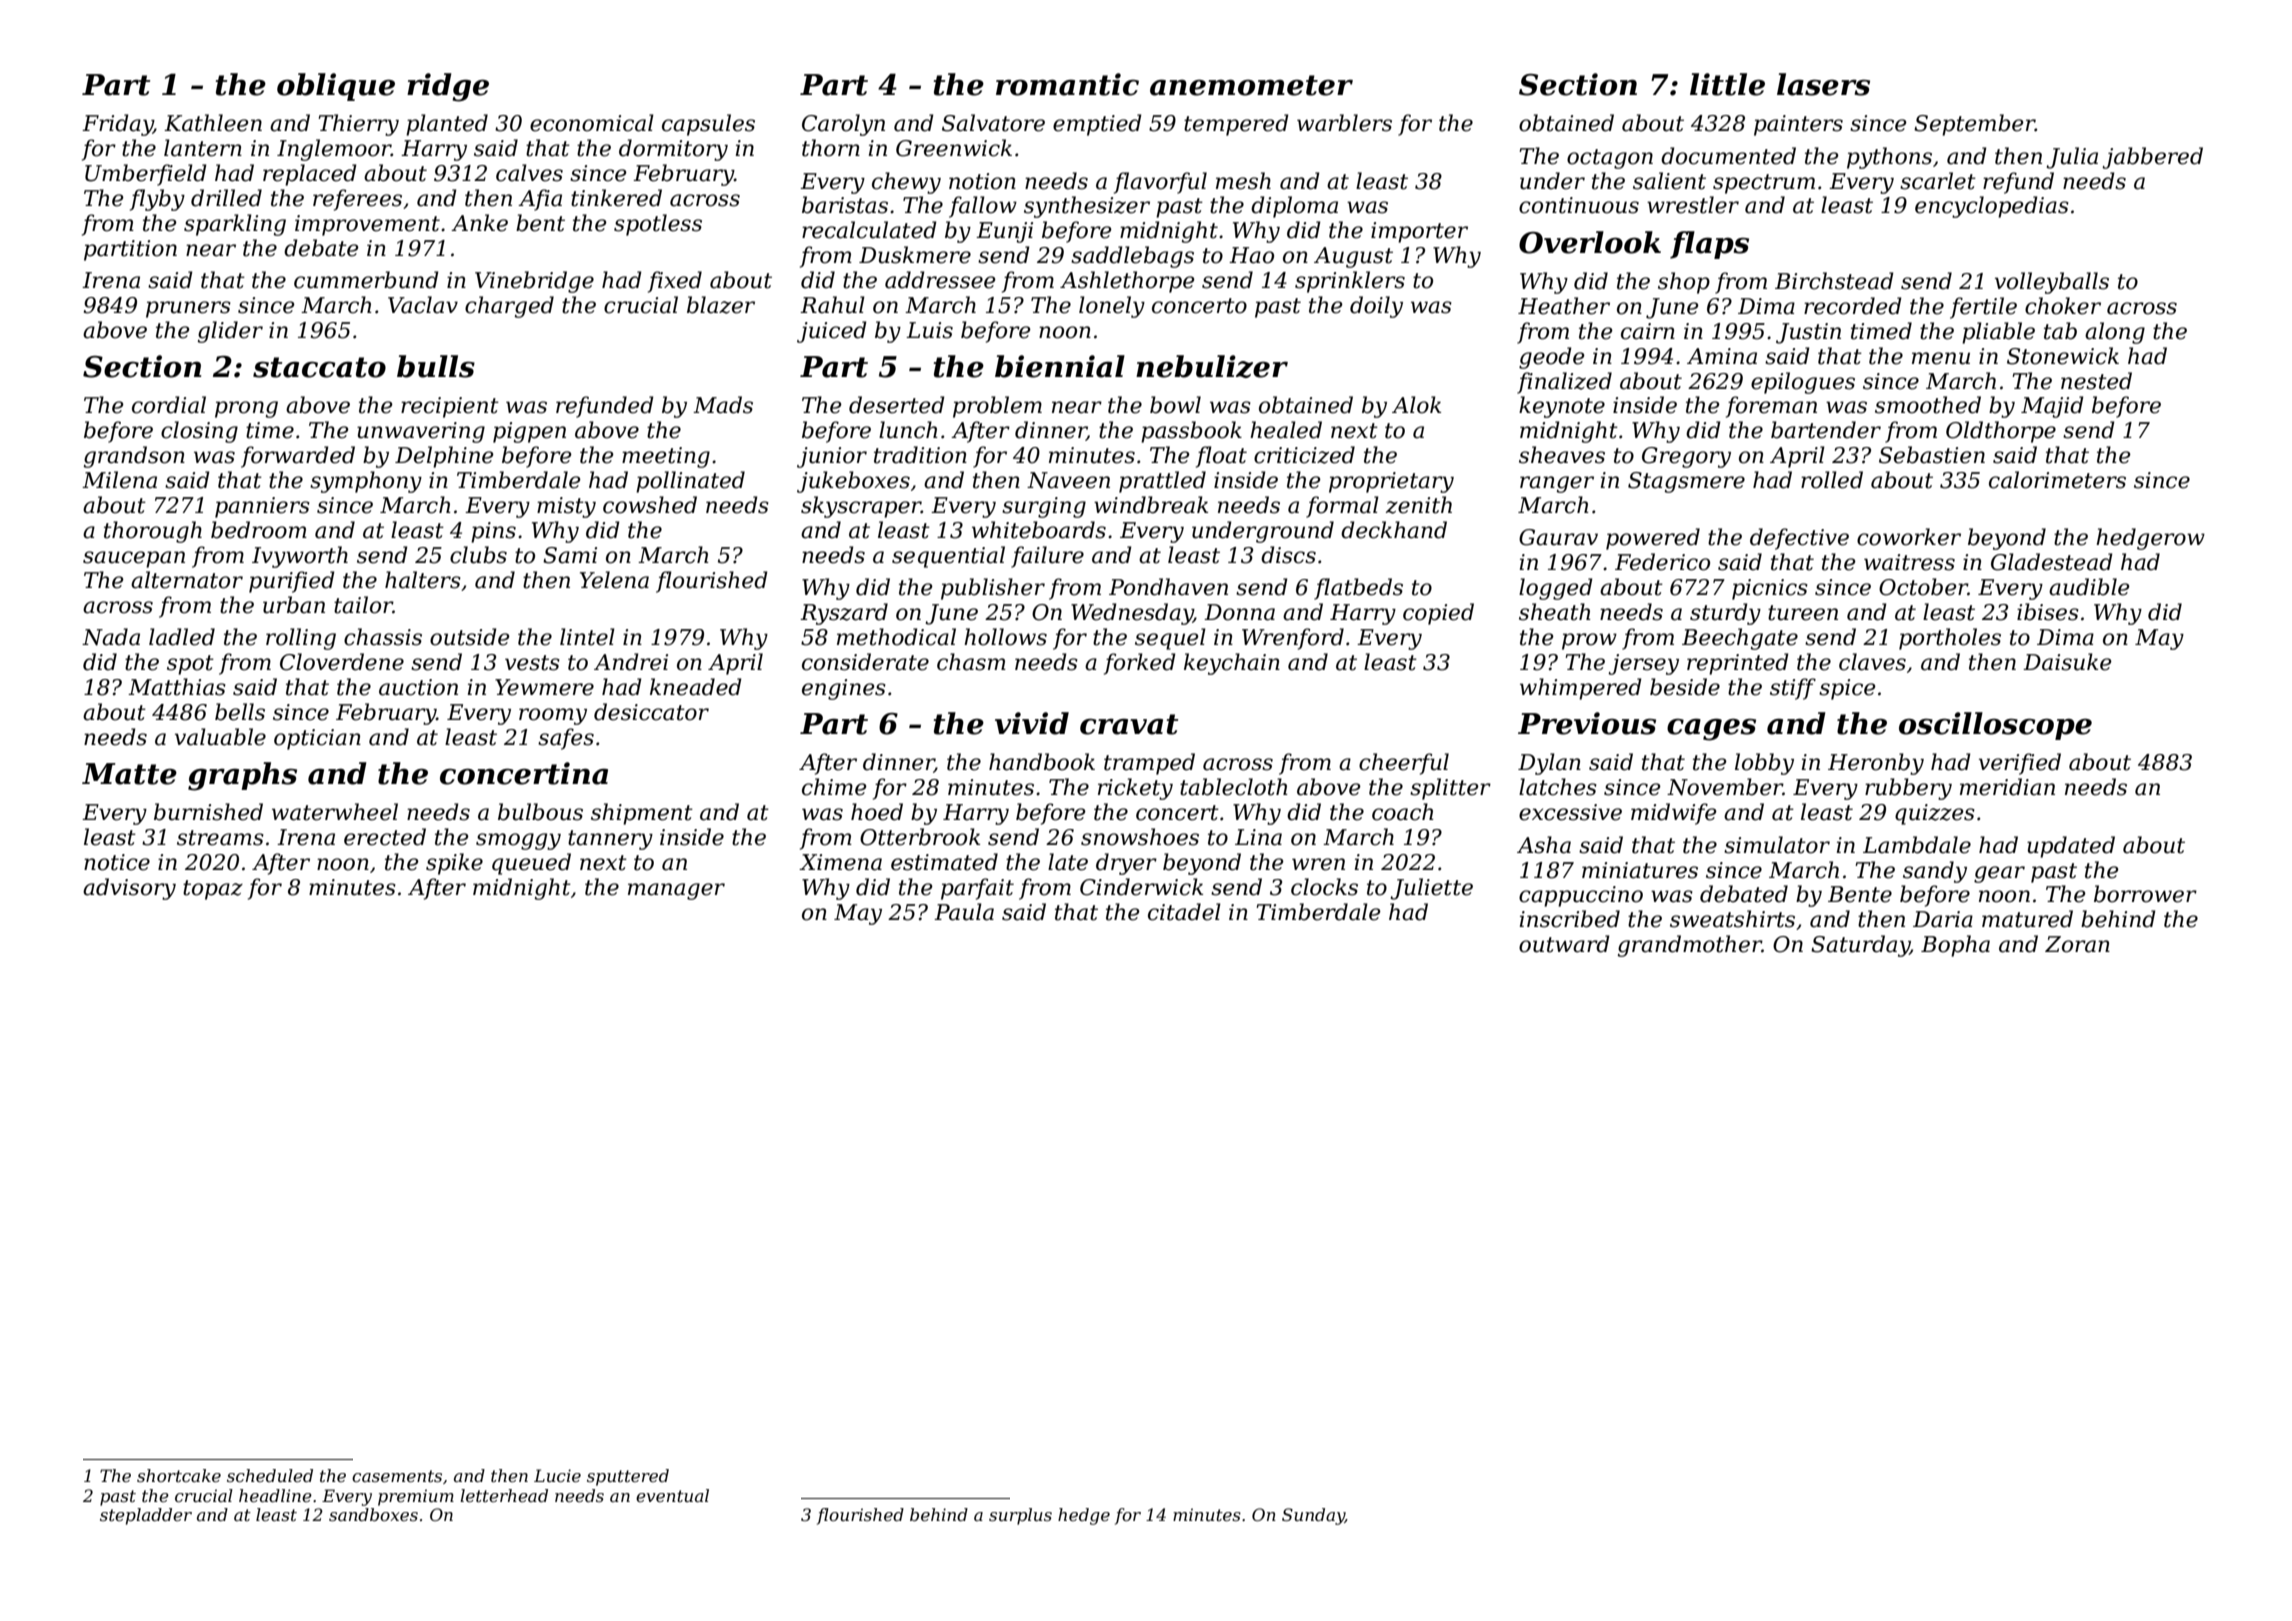  Describe the element at coordinates (1793, 689) in the image. I see `stiff` at that location.
